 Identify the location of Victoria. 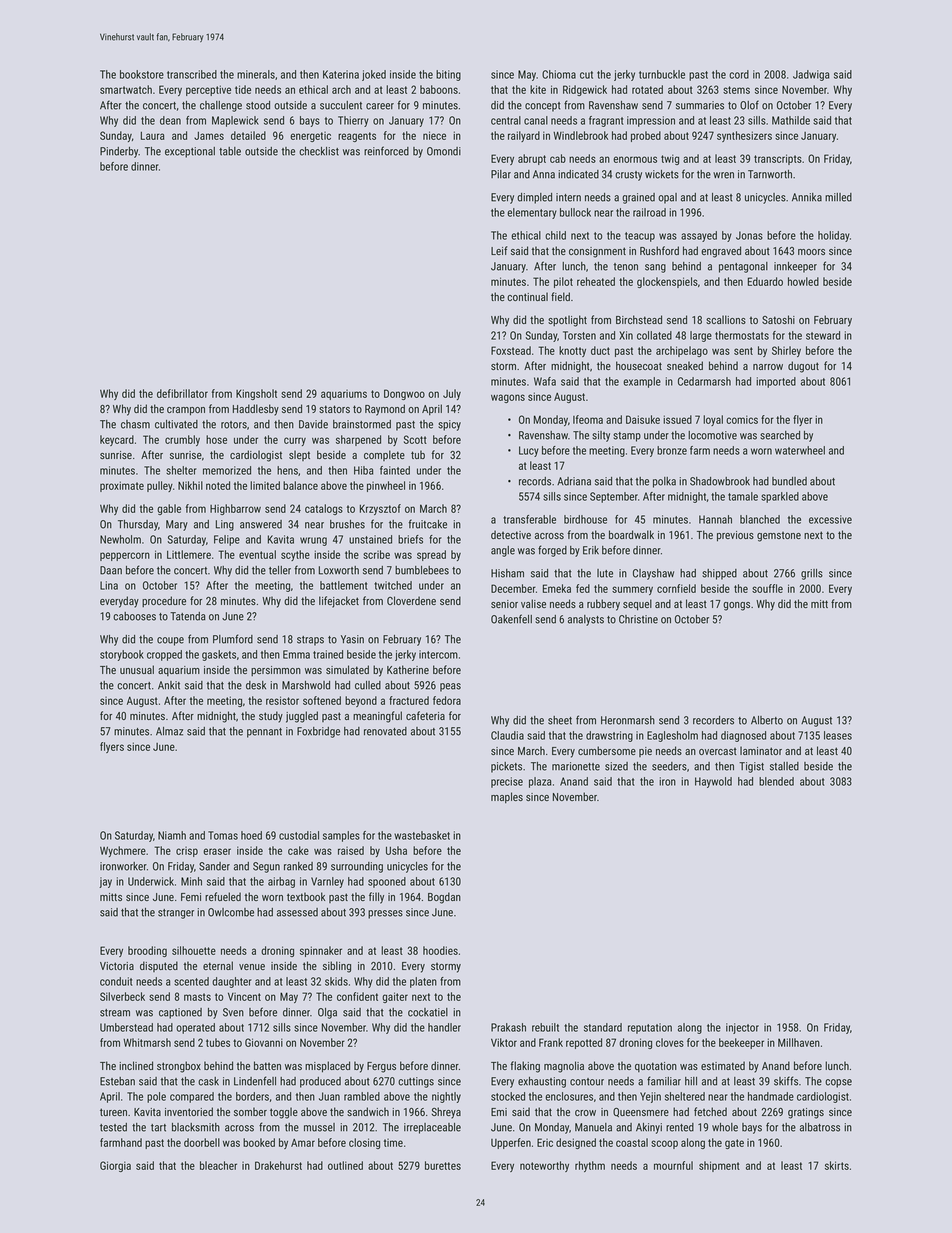
(117, 966).
